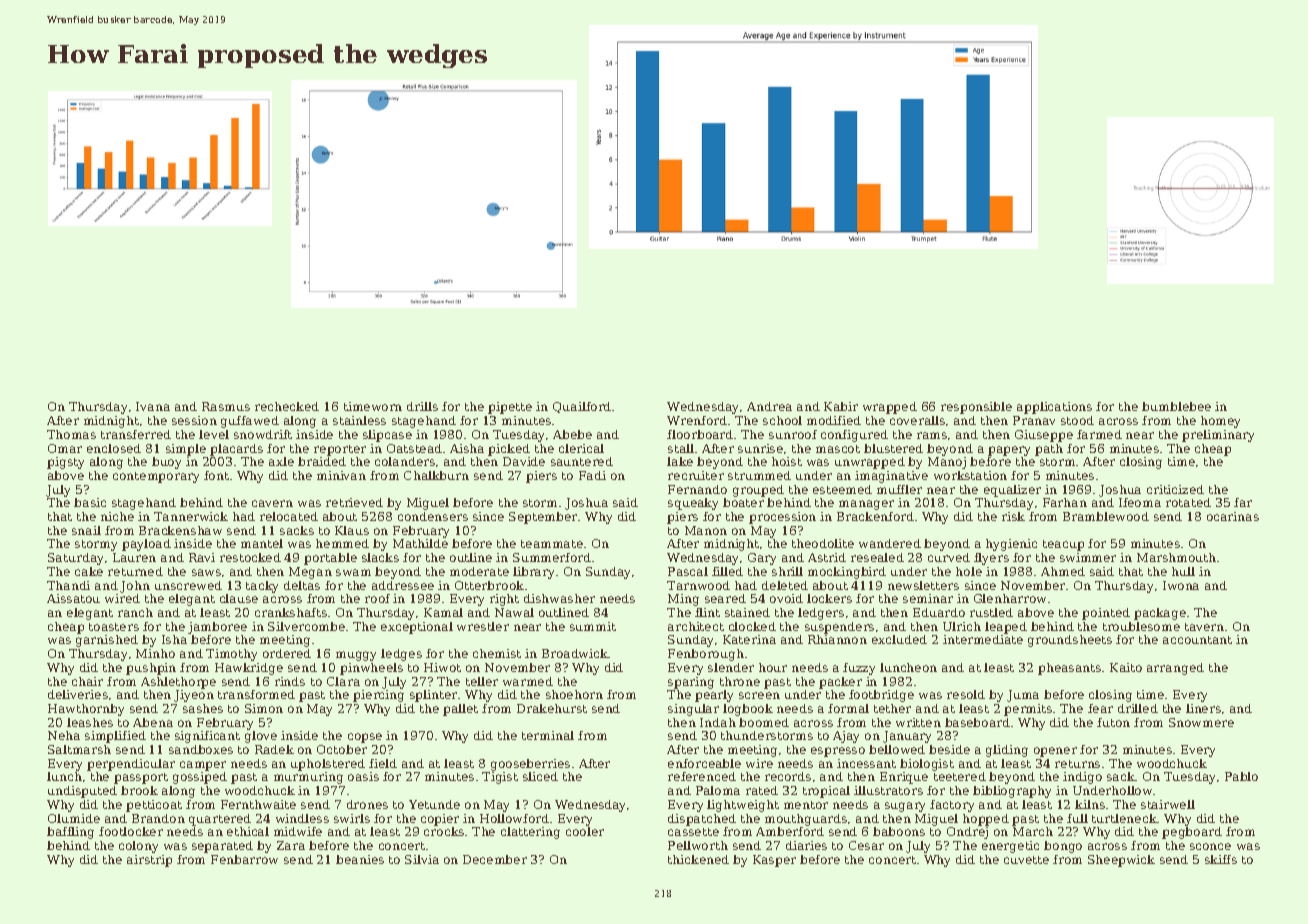 This document has width=1308, height=924. Describe the element at coordinates (582, 461) in the document. I see `sauntered` at that location.
